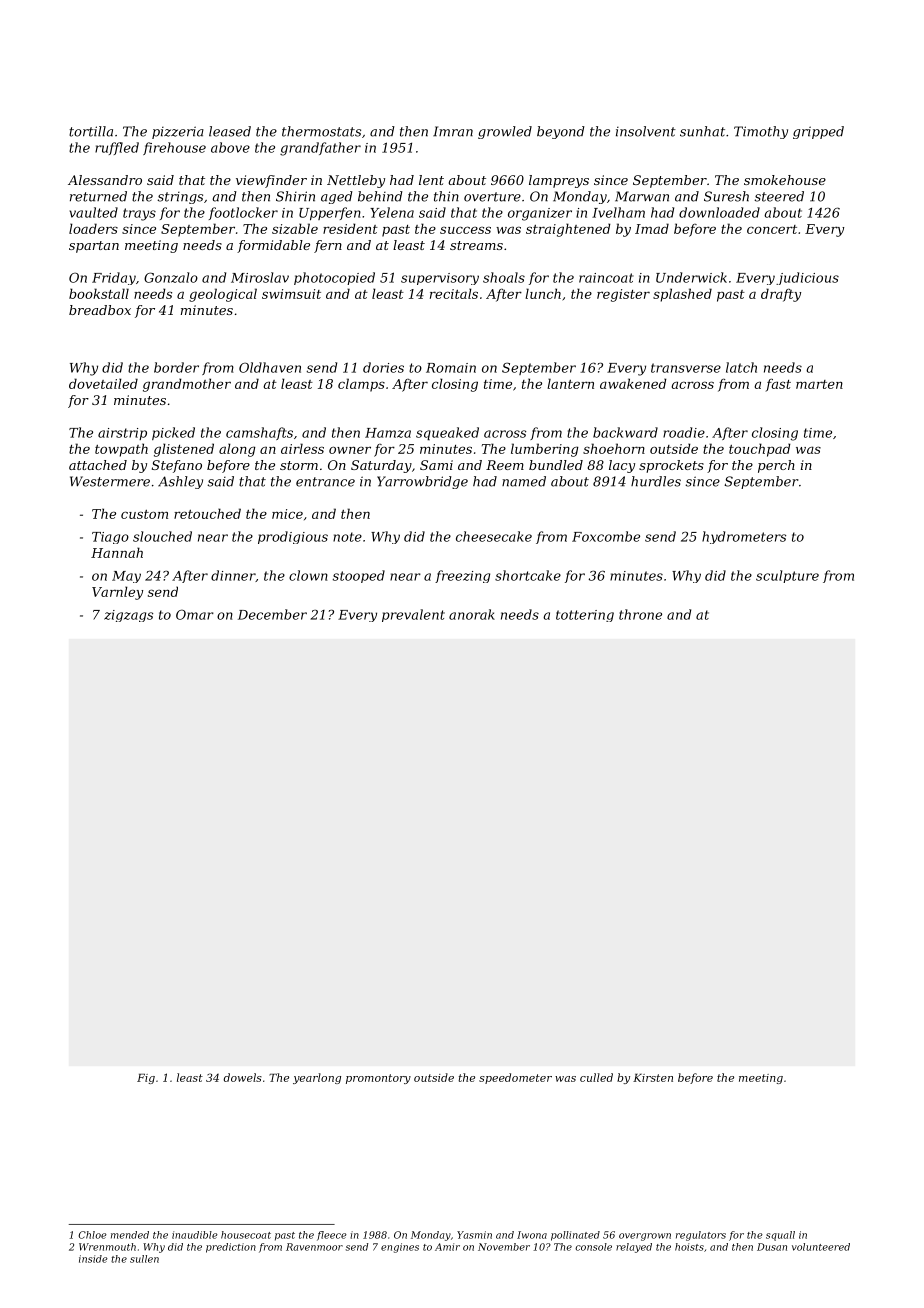  Describe the element at coordinates (585, 616) in the screenshot. I see `tottering` at that location.
